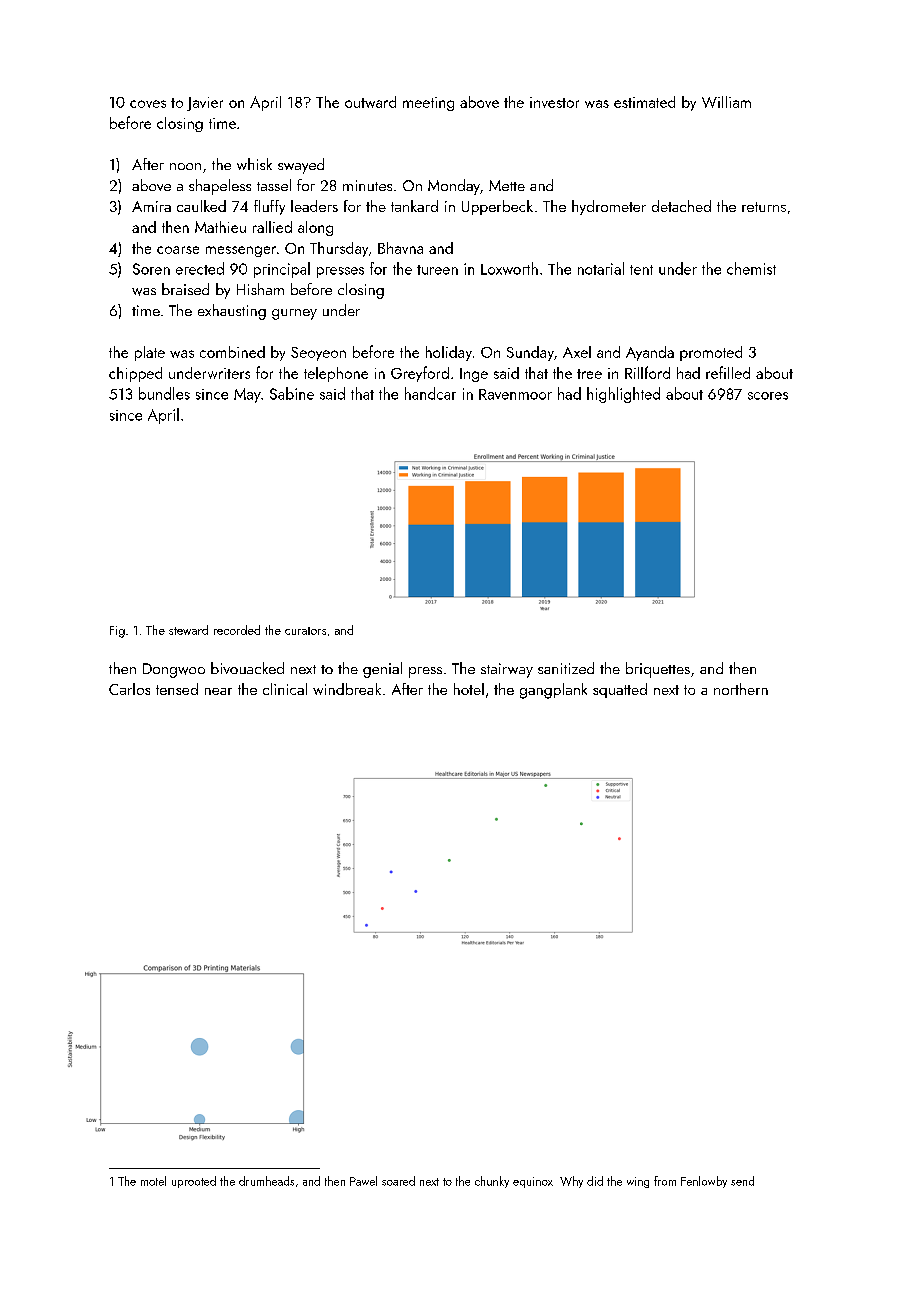 The image size is (908, 1316). What do you see at coordinates (194, 1182) in the page?
I see `uprooted` at bounding box center [194, 1182].
